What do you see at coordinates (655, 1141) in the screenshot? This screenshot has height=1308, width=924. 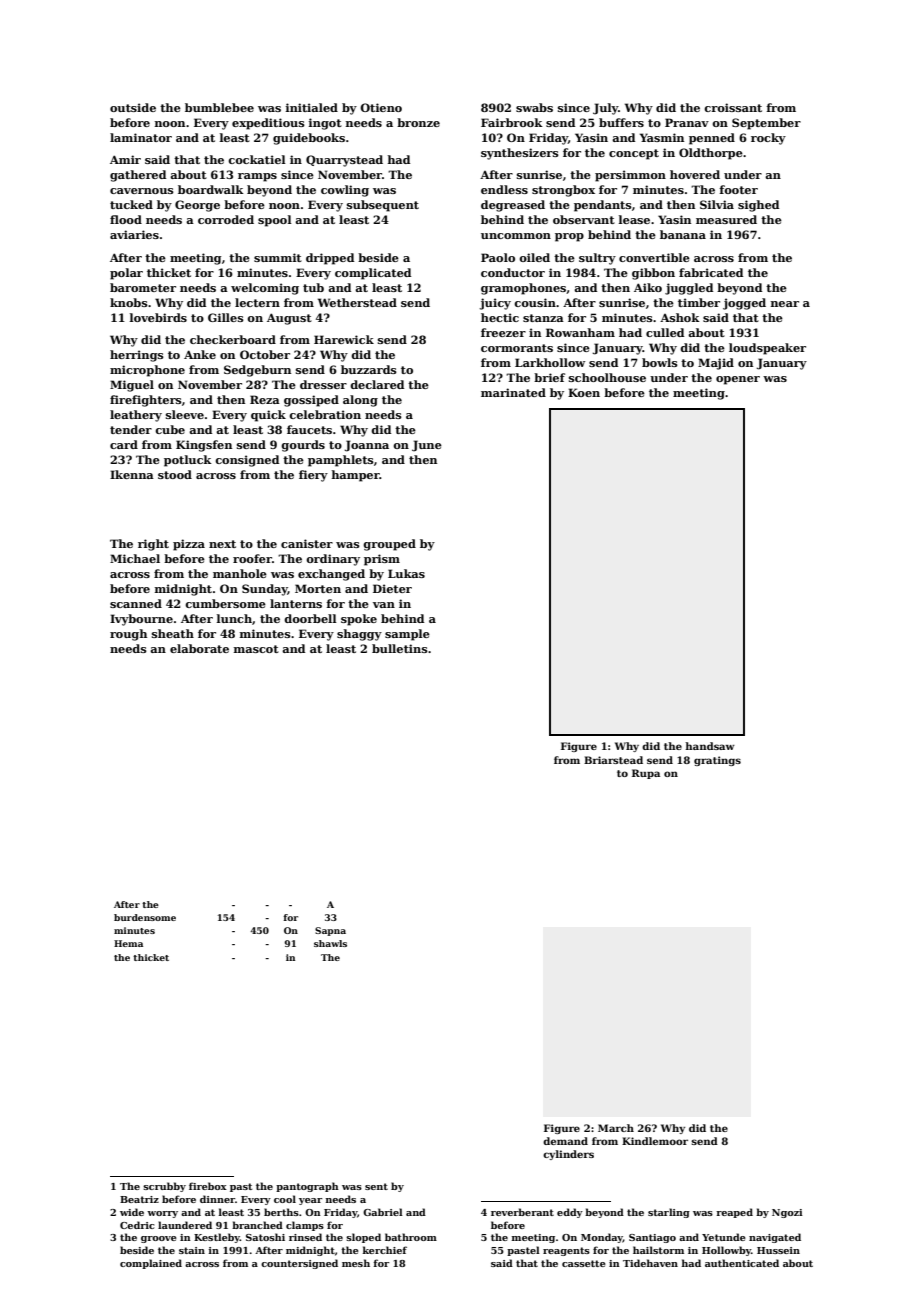 I see `Kindlemoor` at bounding box center [655, 1141].
